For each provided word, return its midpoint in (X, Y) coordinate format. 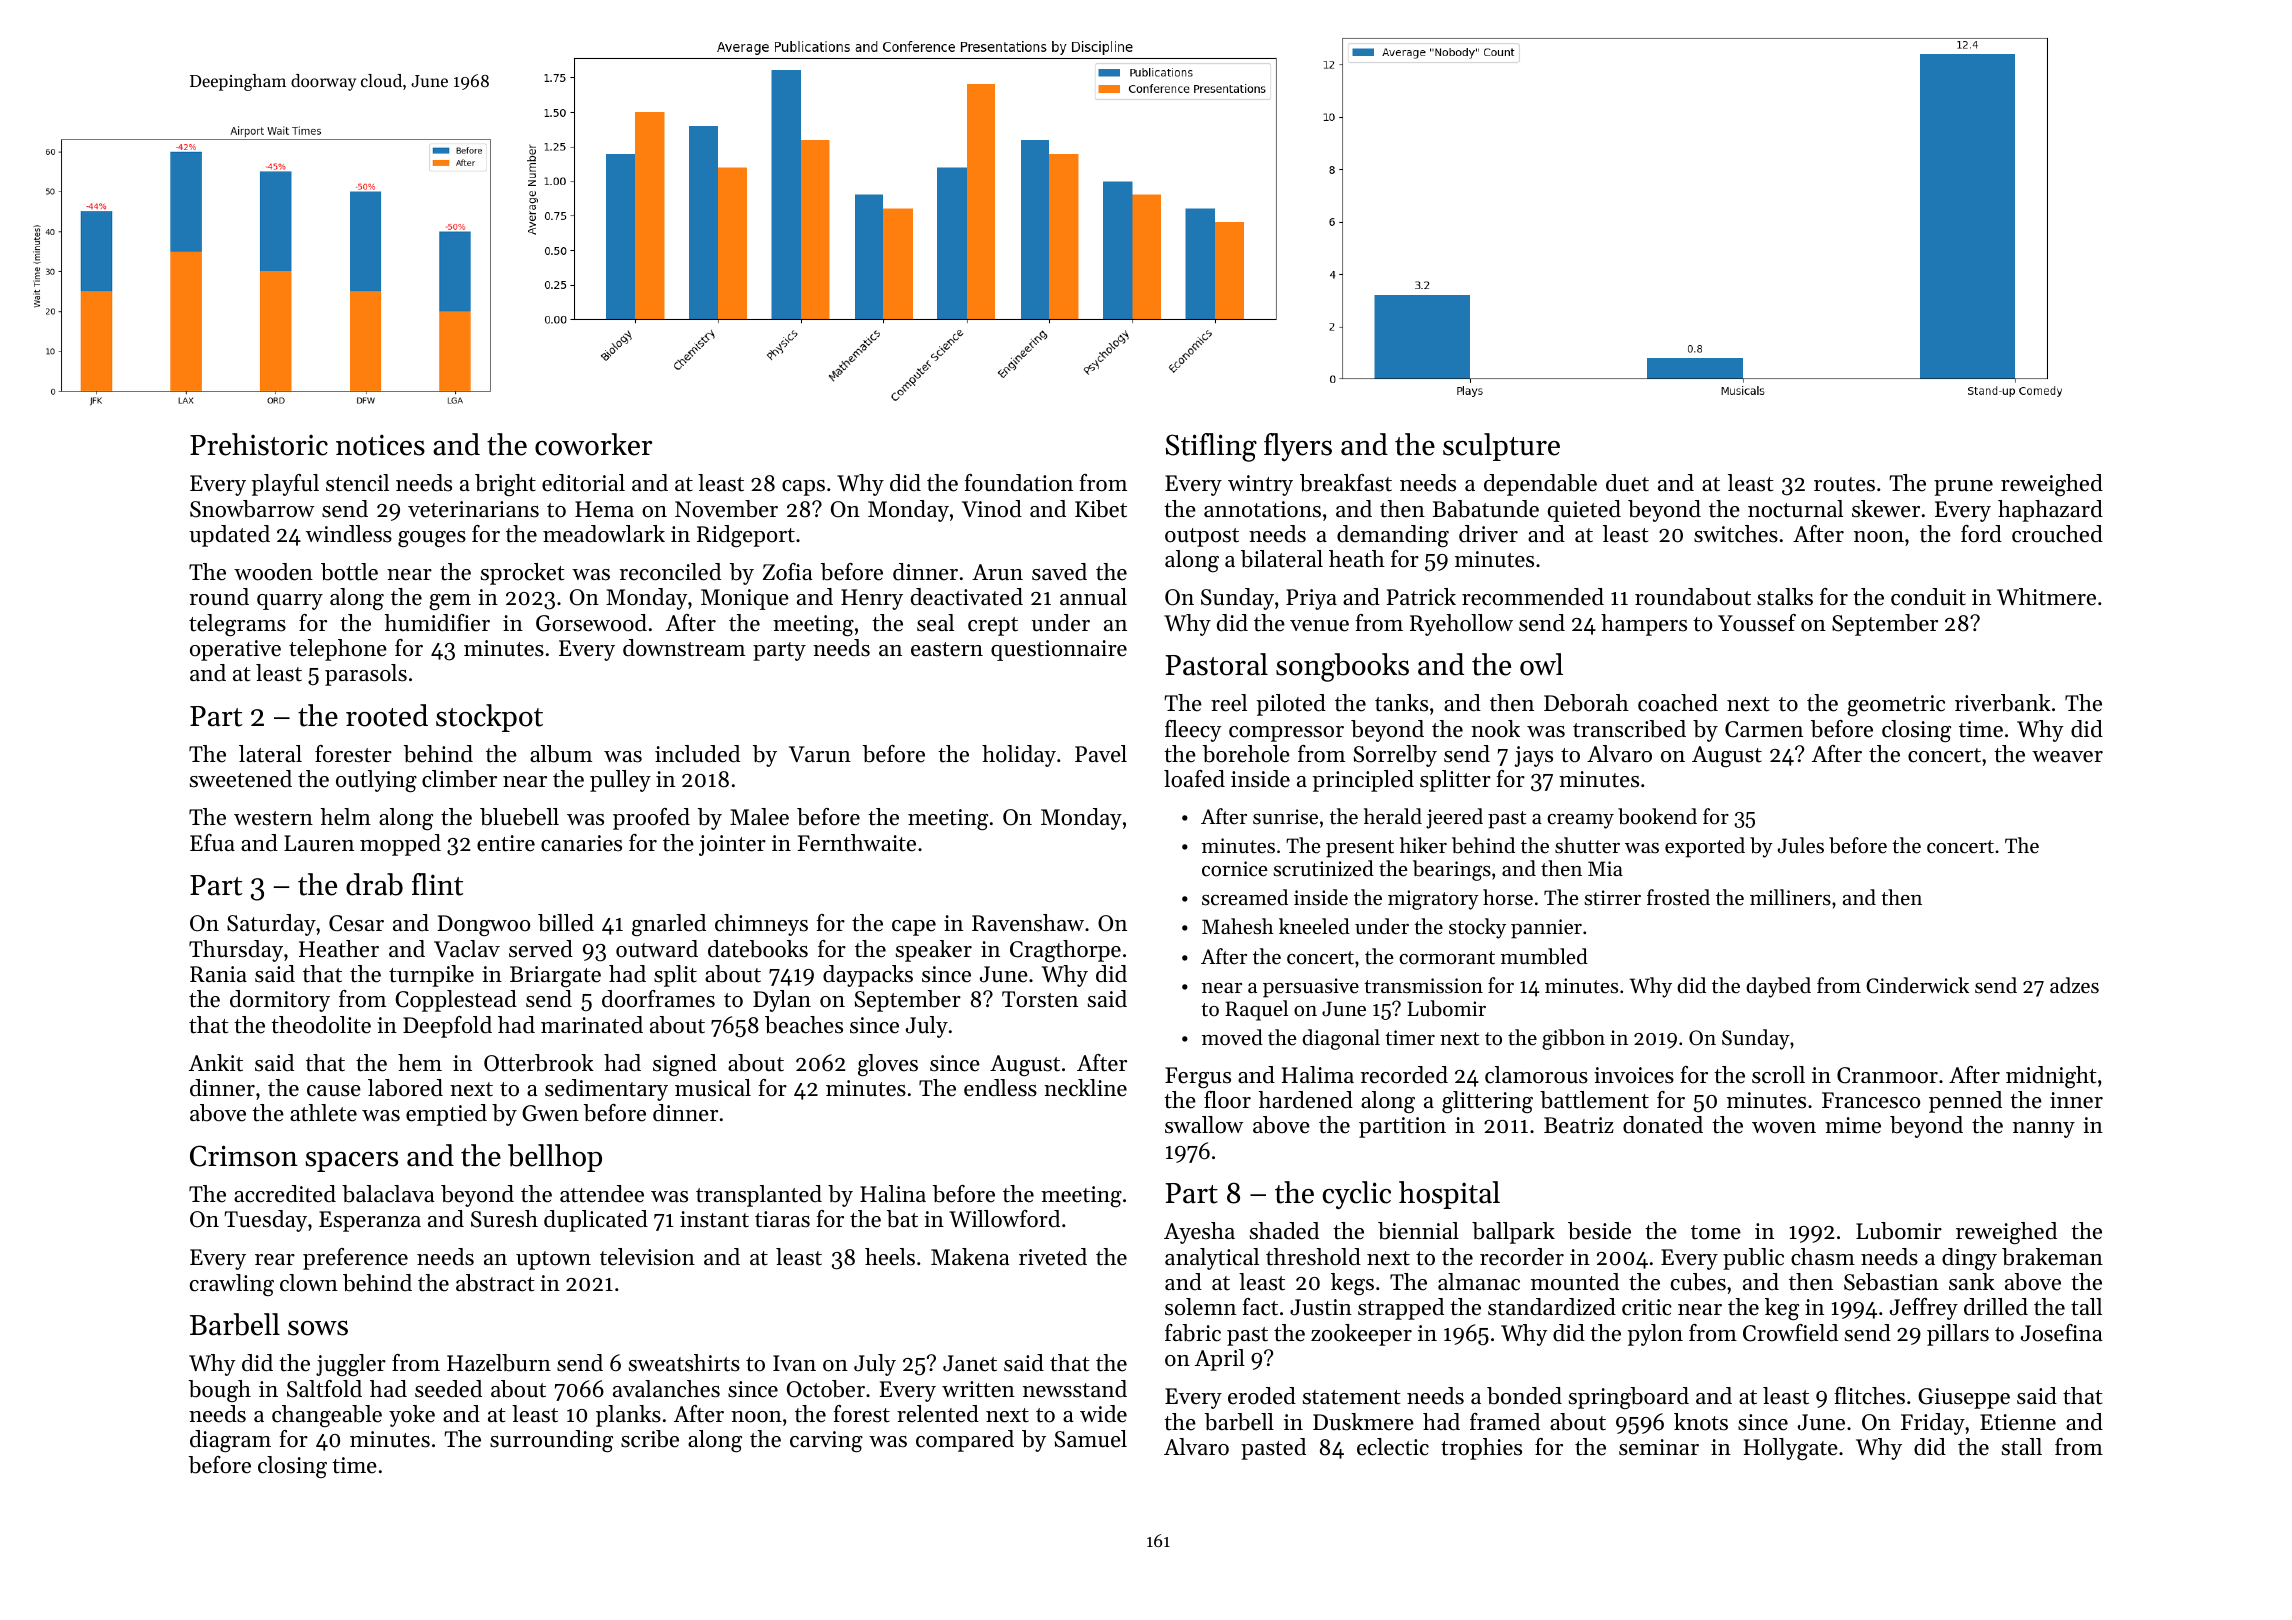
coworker (593, 444)
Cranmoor (1887, 1075)
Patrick (1421, 597)
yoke (412, 1416)
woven (1784, 1128)
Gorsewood (591, 623)
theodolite (321, 1025)
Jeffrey (1924, 1309)
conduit (1928, 597)
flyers (1298, 447)
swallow (1204, 1125)
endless (1000, 1088)
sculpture (1501, 447)
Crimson (244, 1156)
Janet (970, 1363)
